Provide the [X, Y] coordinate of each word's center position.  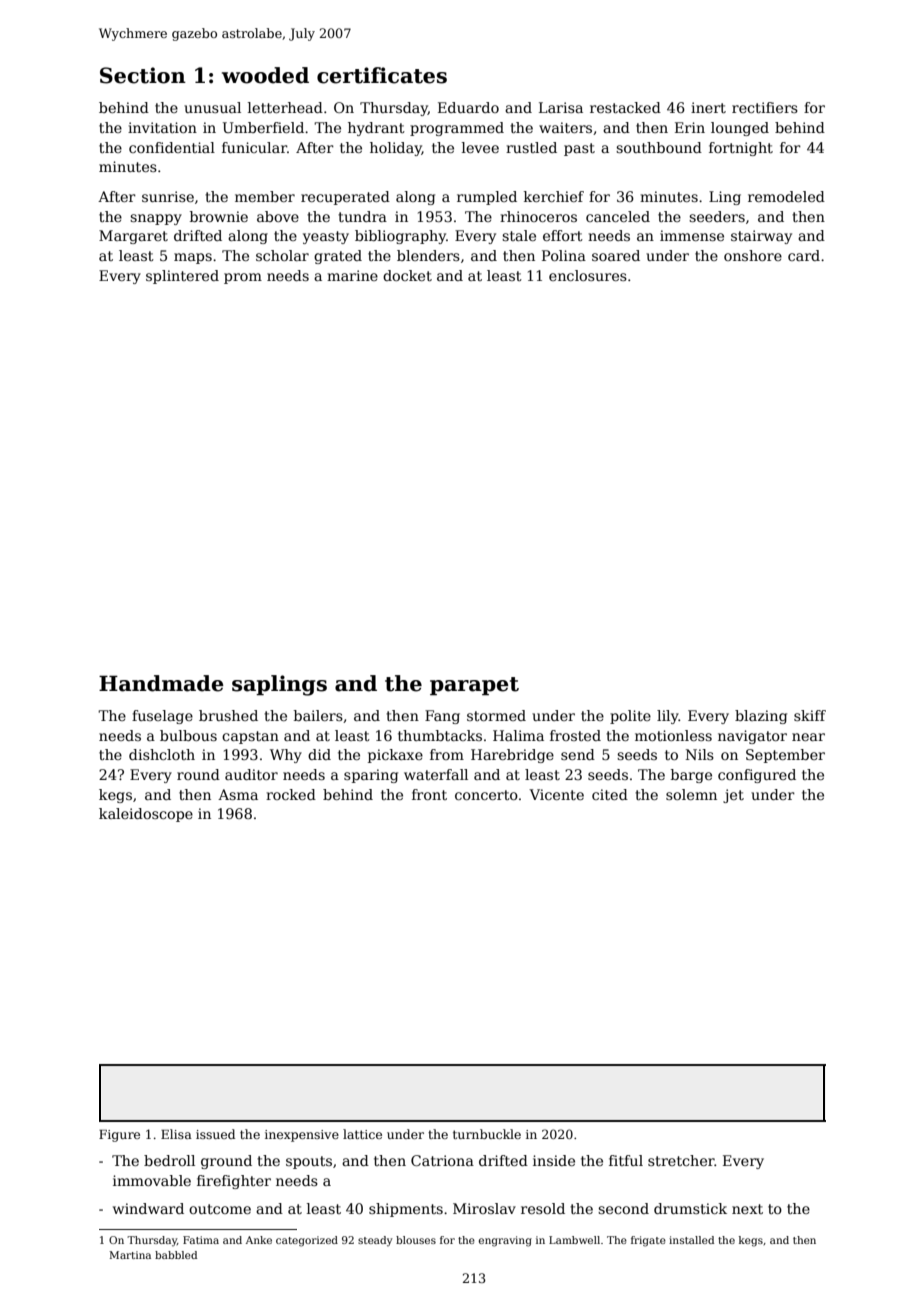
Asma [238, 794]
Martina [130, 1255]
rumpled [487, 198]
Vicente [556, 794]
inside [554, 1160]
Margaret [133, 237]
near [808, 737]
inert [708, 107]
